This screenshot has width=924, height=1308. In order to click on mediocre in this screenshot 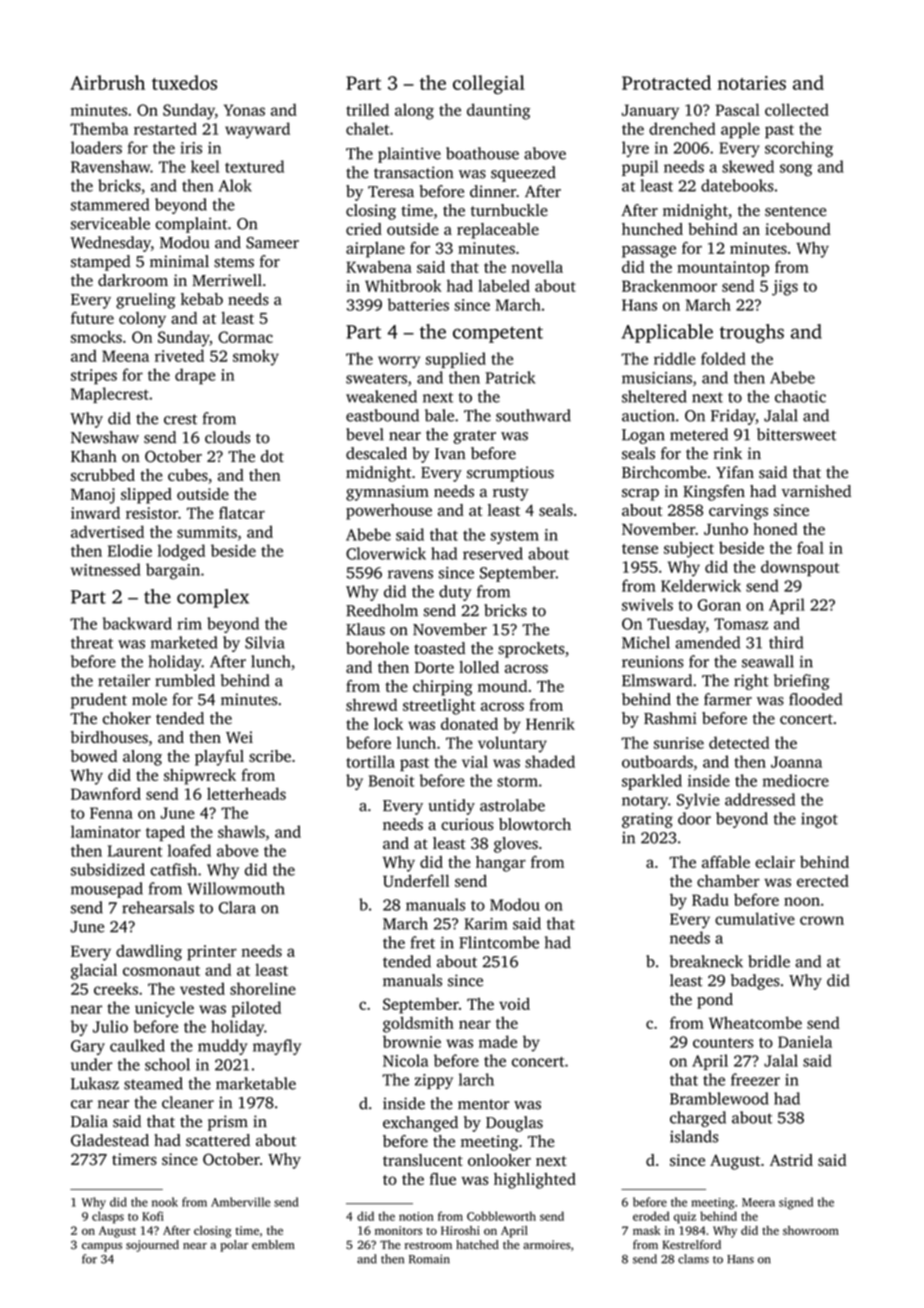, I will do `click(796, 780)`.
